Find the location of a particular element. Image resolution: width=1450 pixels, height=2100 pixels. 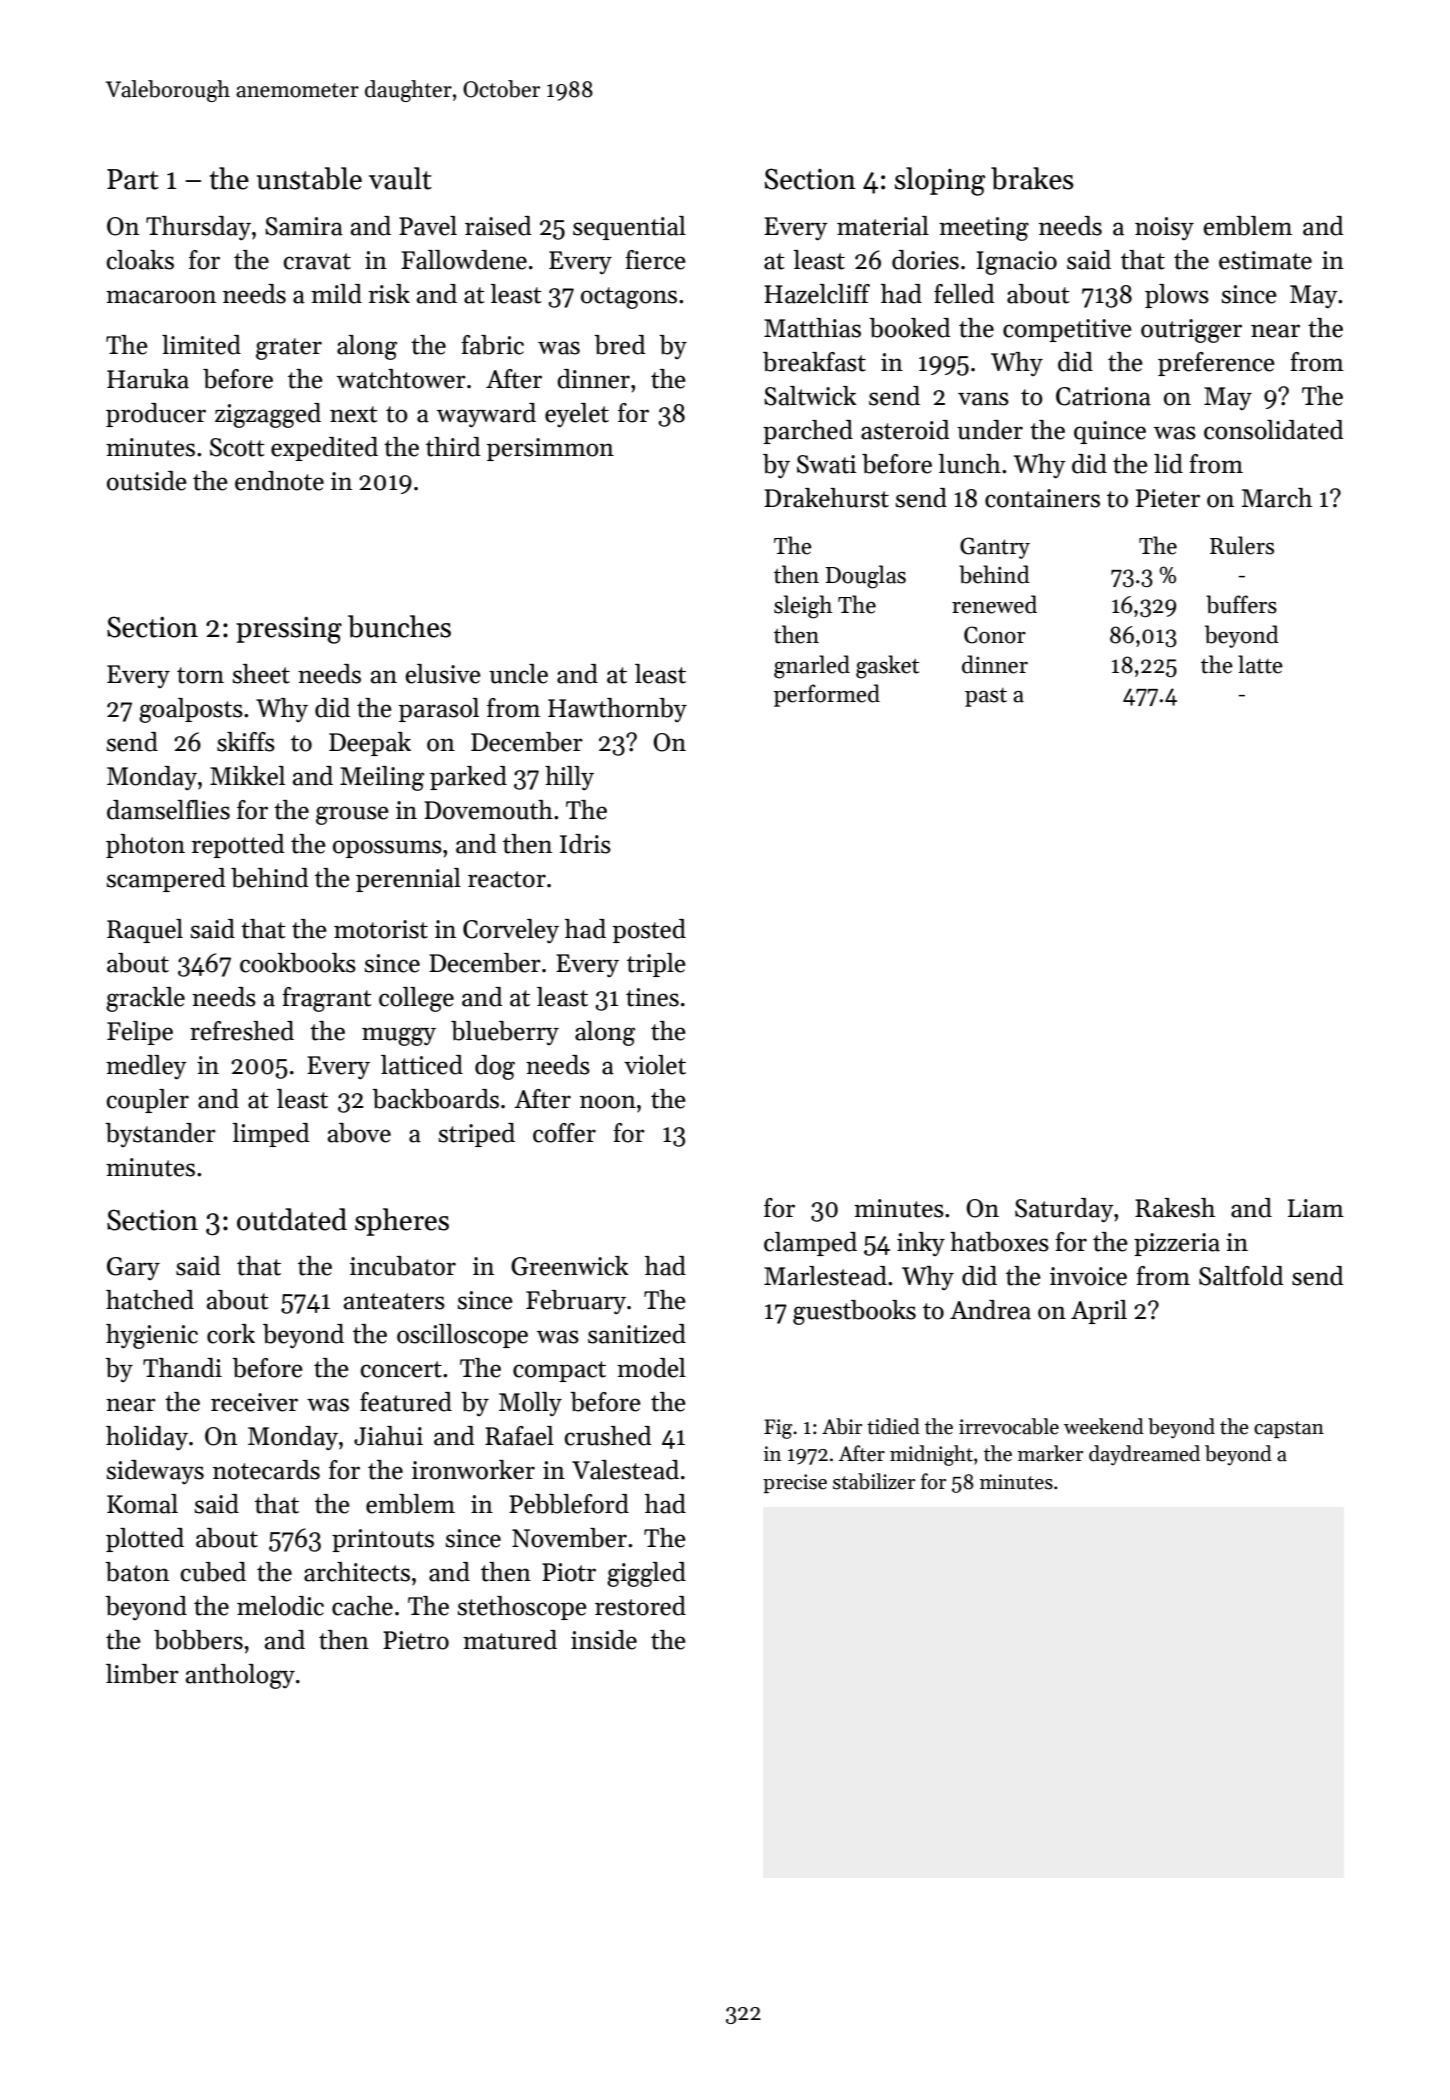

Raquel is located at coordinates (145, 931).
